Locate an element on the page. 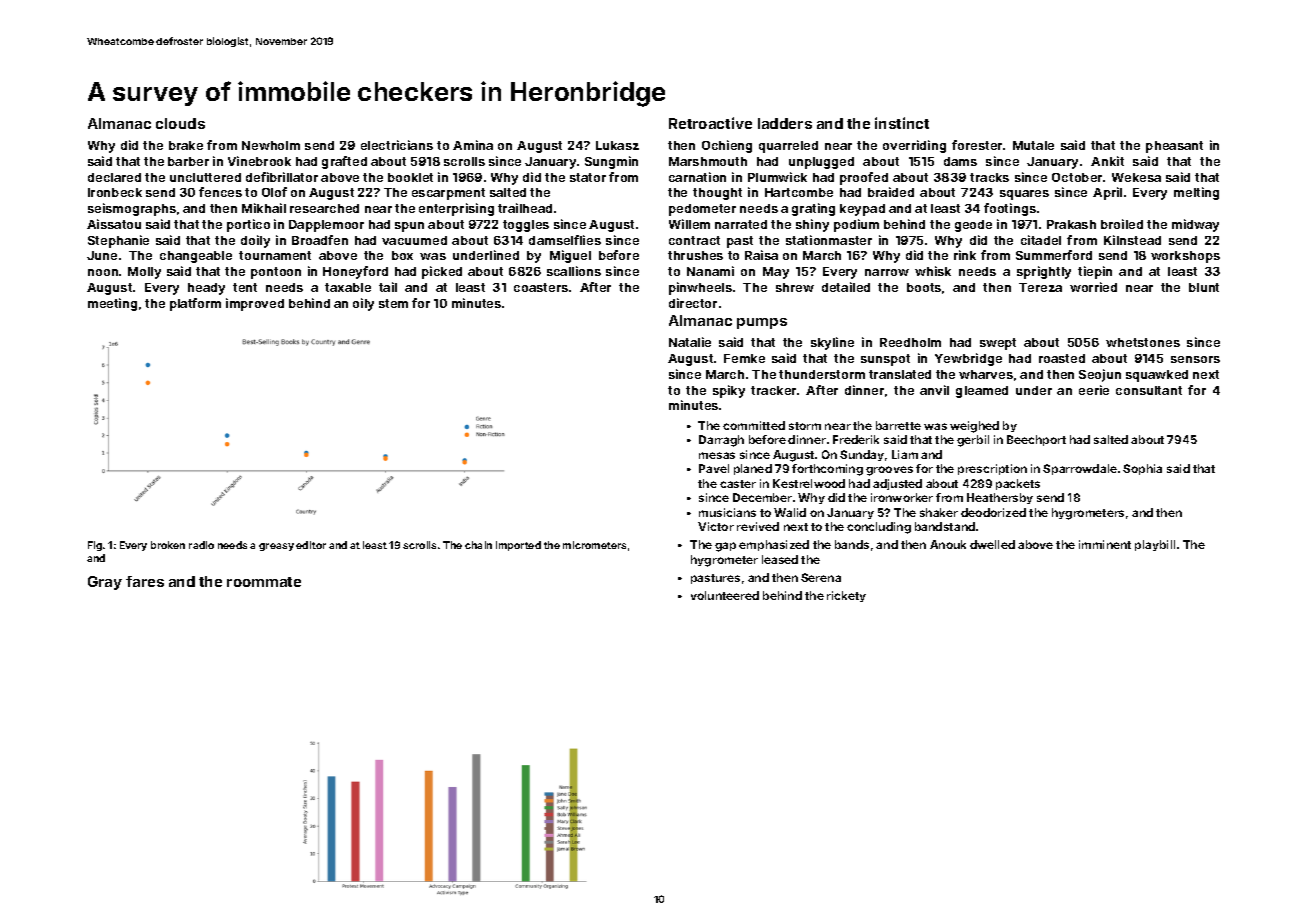  playbill is located at coordinates (1155, 545).
